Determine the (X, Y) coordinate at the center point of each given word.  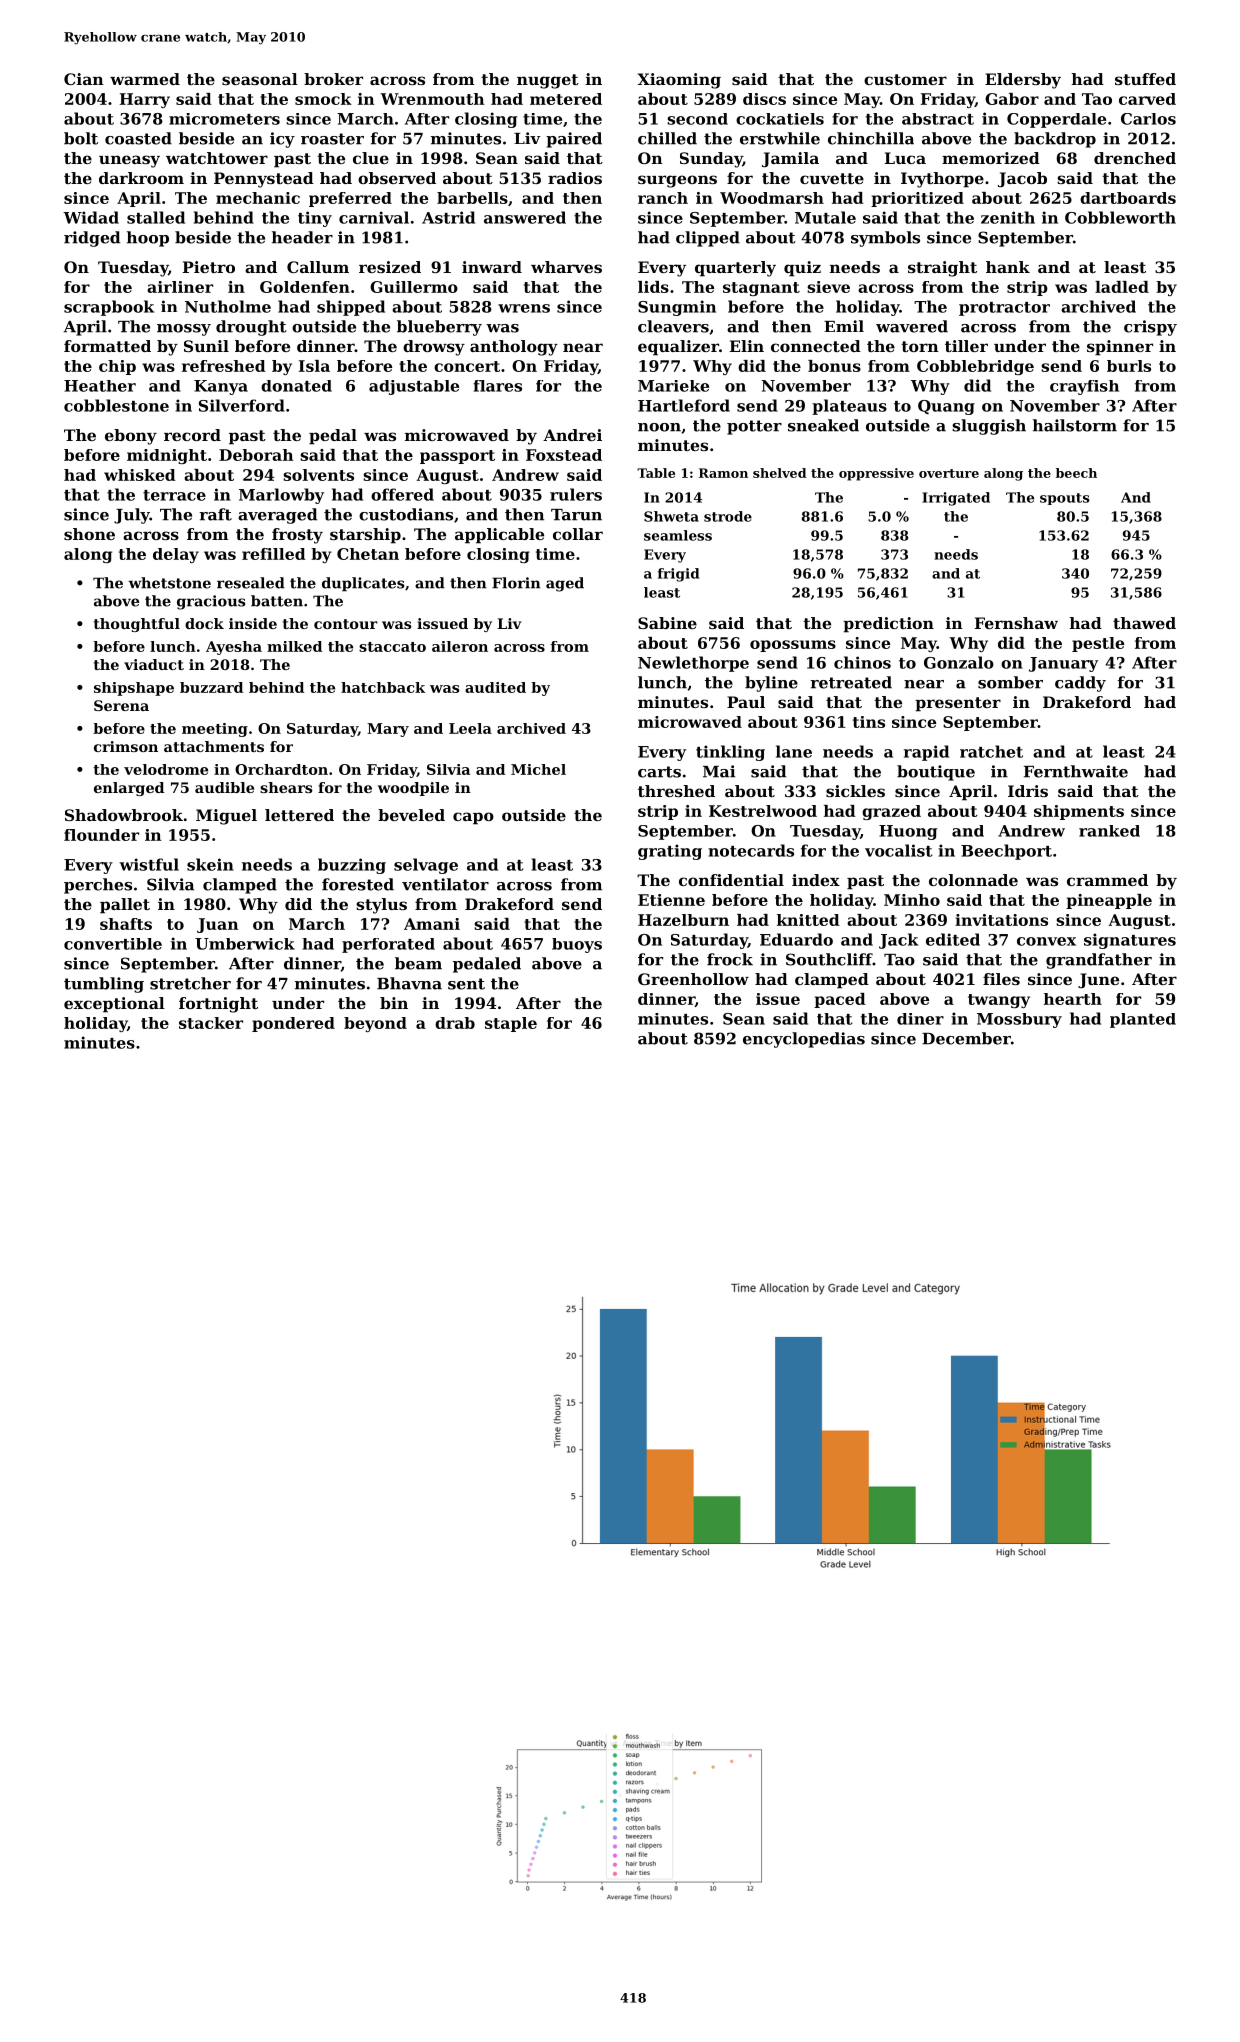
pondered (293, 1024)
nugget (548, 81)
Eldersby (1023, 81)
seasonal (260, 79)
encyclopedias (804, 1040)
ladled (1122, 287)
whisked (140, 475)
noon (659, 427)
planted (1143, 1020)
